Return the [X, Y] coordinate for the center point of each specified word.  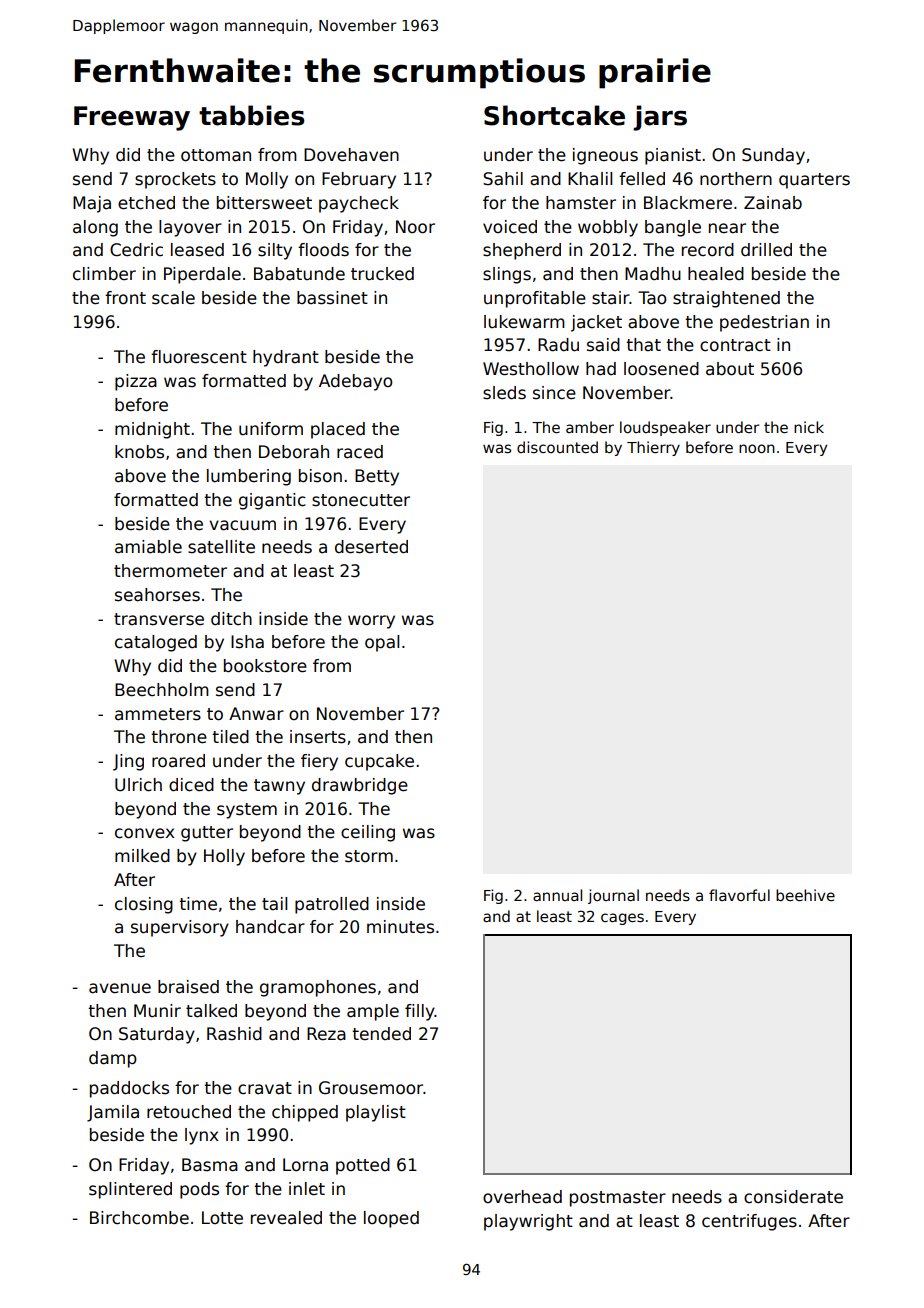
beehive [805, 895]
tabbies [251, 115]
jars [660, 118]
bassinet [332, 298]
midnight [152, 430]
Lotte [222, 1218]
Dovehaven [351, 155]
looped [391, 1219]
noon [757, 448]
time [198, 903]
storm [369, 856]
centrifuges [749, 1222]
